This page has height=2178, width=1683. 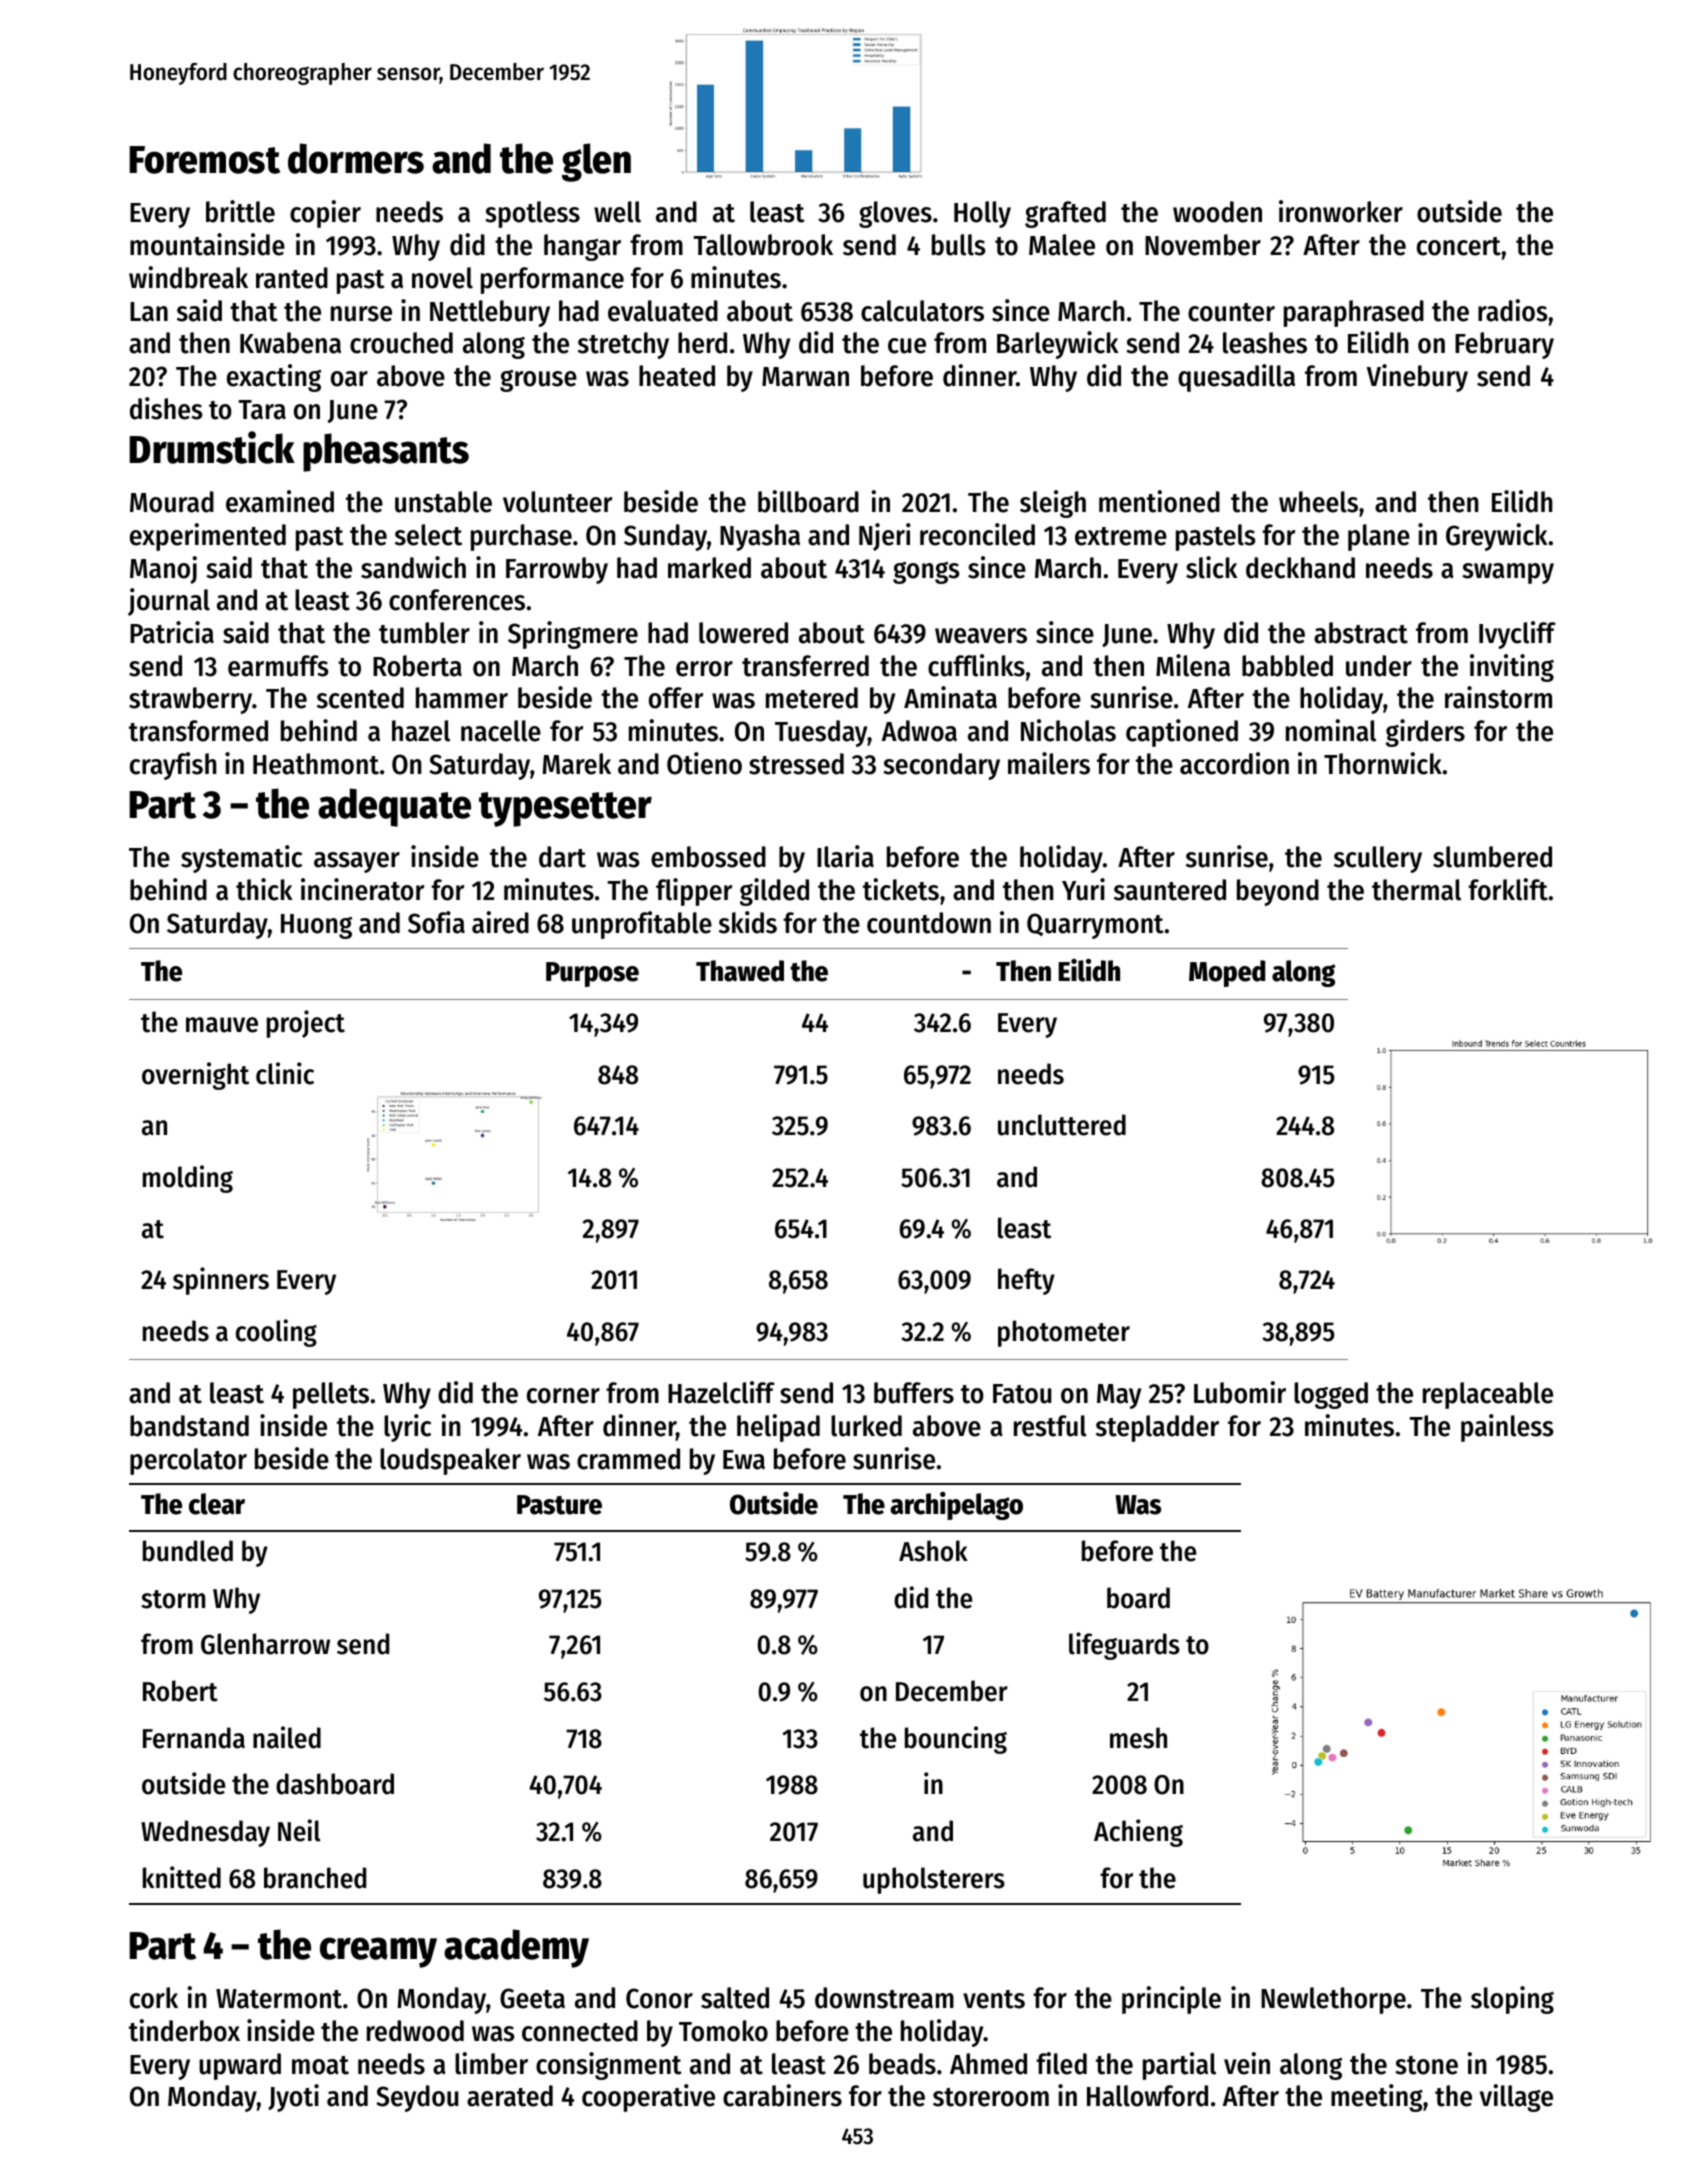 I want to click on painless, so click(x=1507, y=1428).
